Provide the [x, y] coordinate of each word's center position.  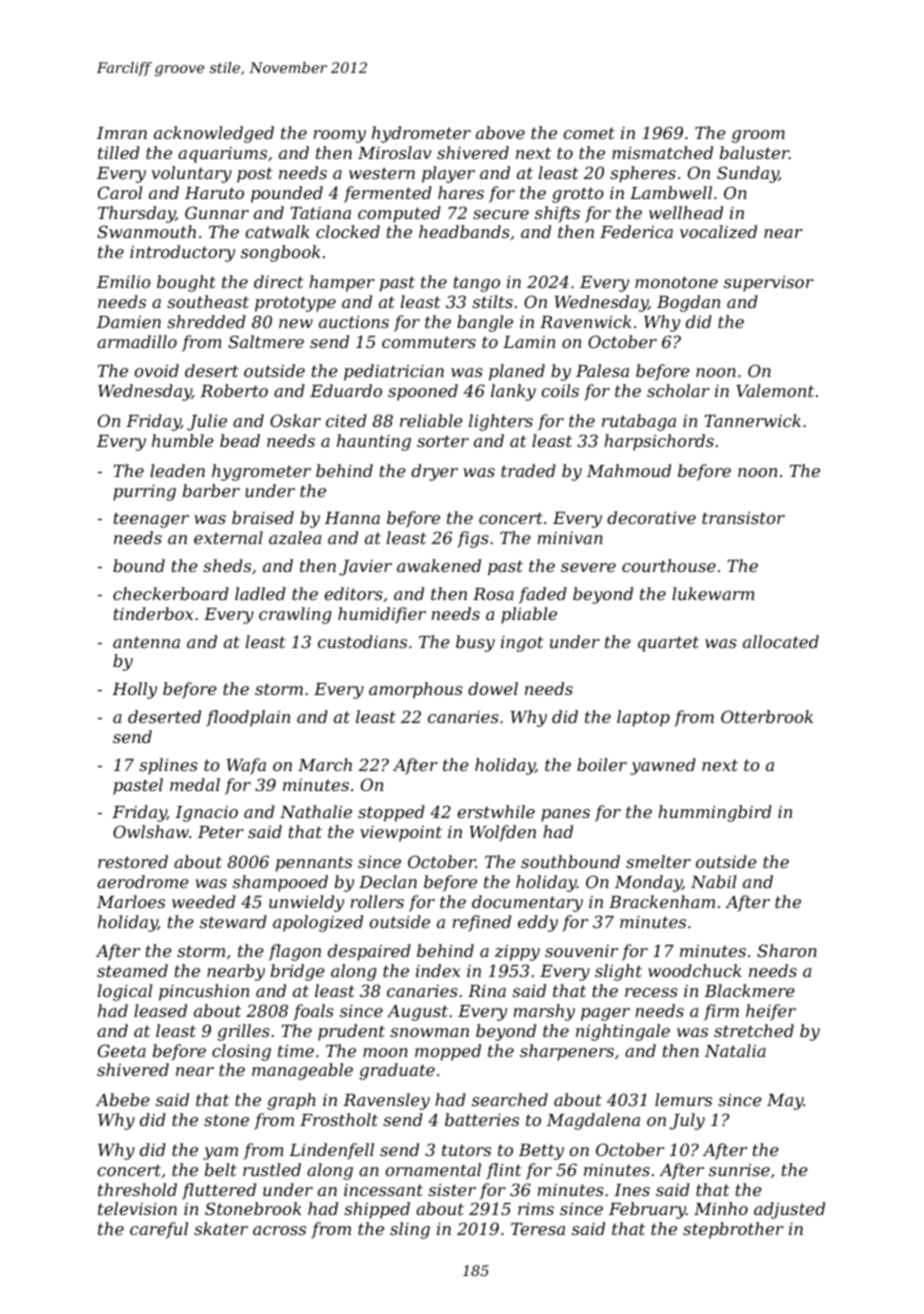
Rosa [493, 594]
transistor [743, 518]
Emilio [124, 281]
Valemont [775, 390]
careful [159, 1230]
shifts [557, 214]
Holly [134, 690]
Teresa [538, 1229]
